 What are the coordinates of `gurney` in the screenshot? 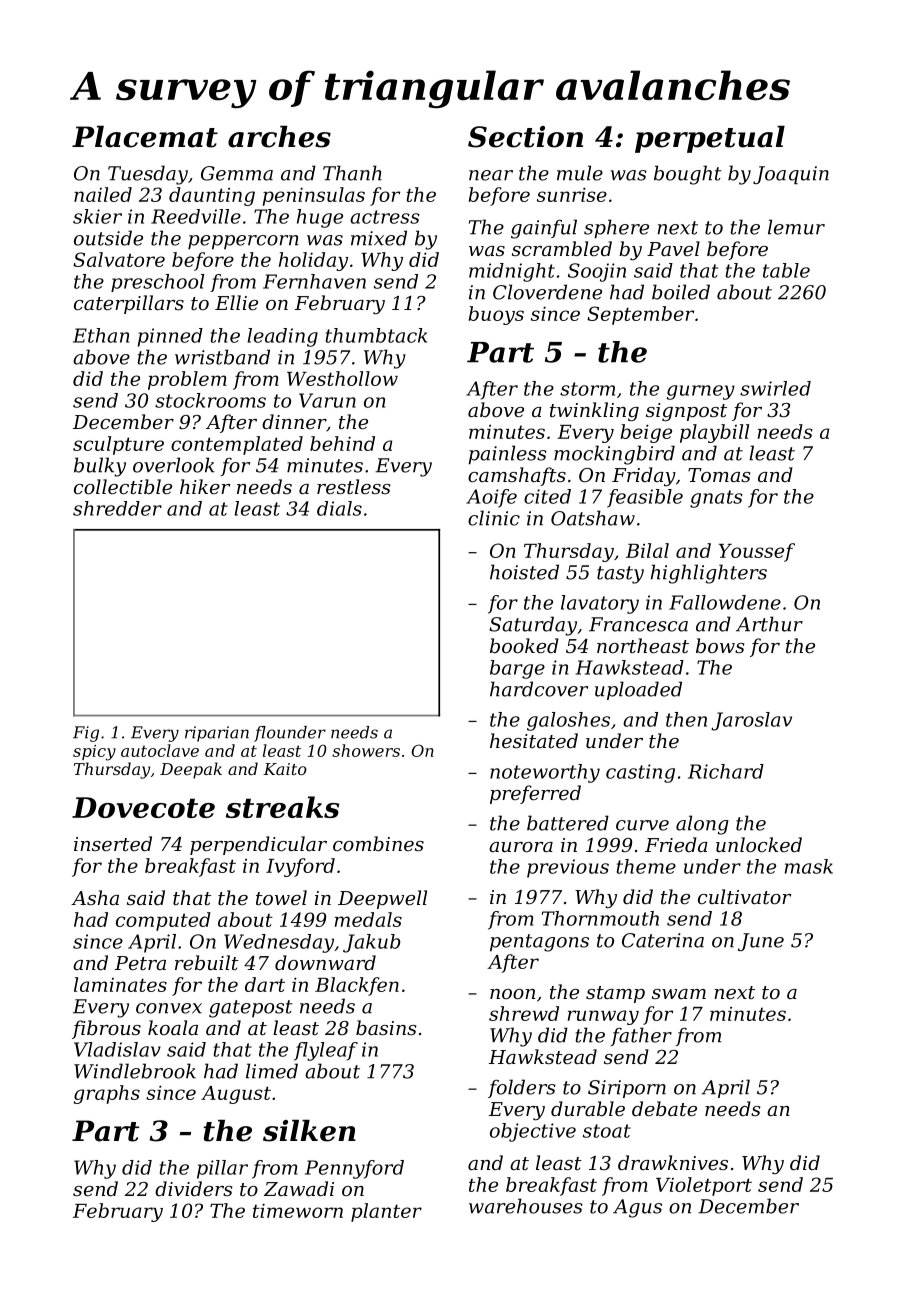 It's located at (701, 392).
